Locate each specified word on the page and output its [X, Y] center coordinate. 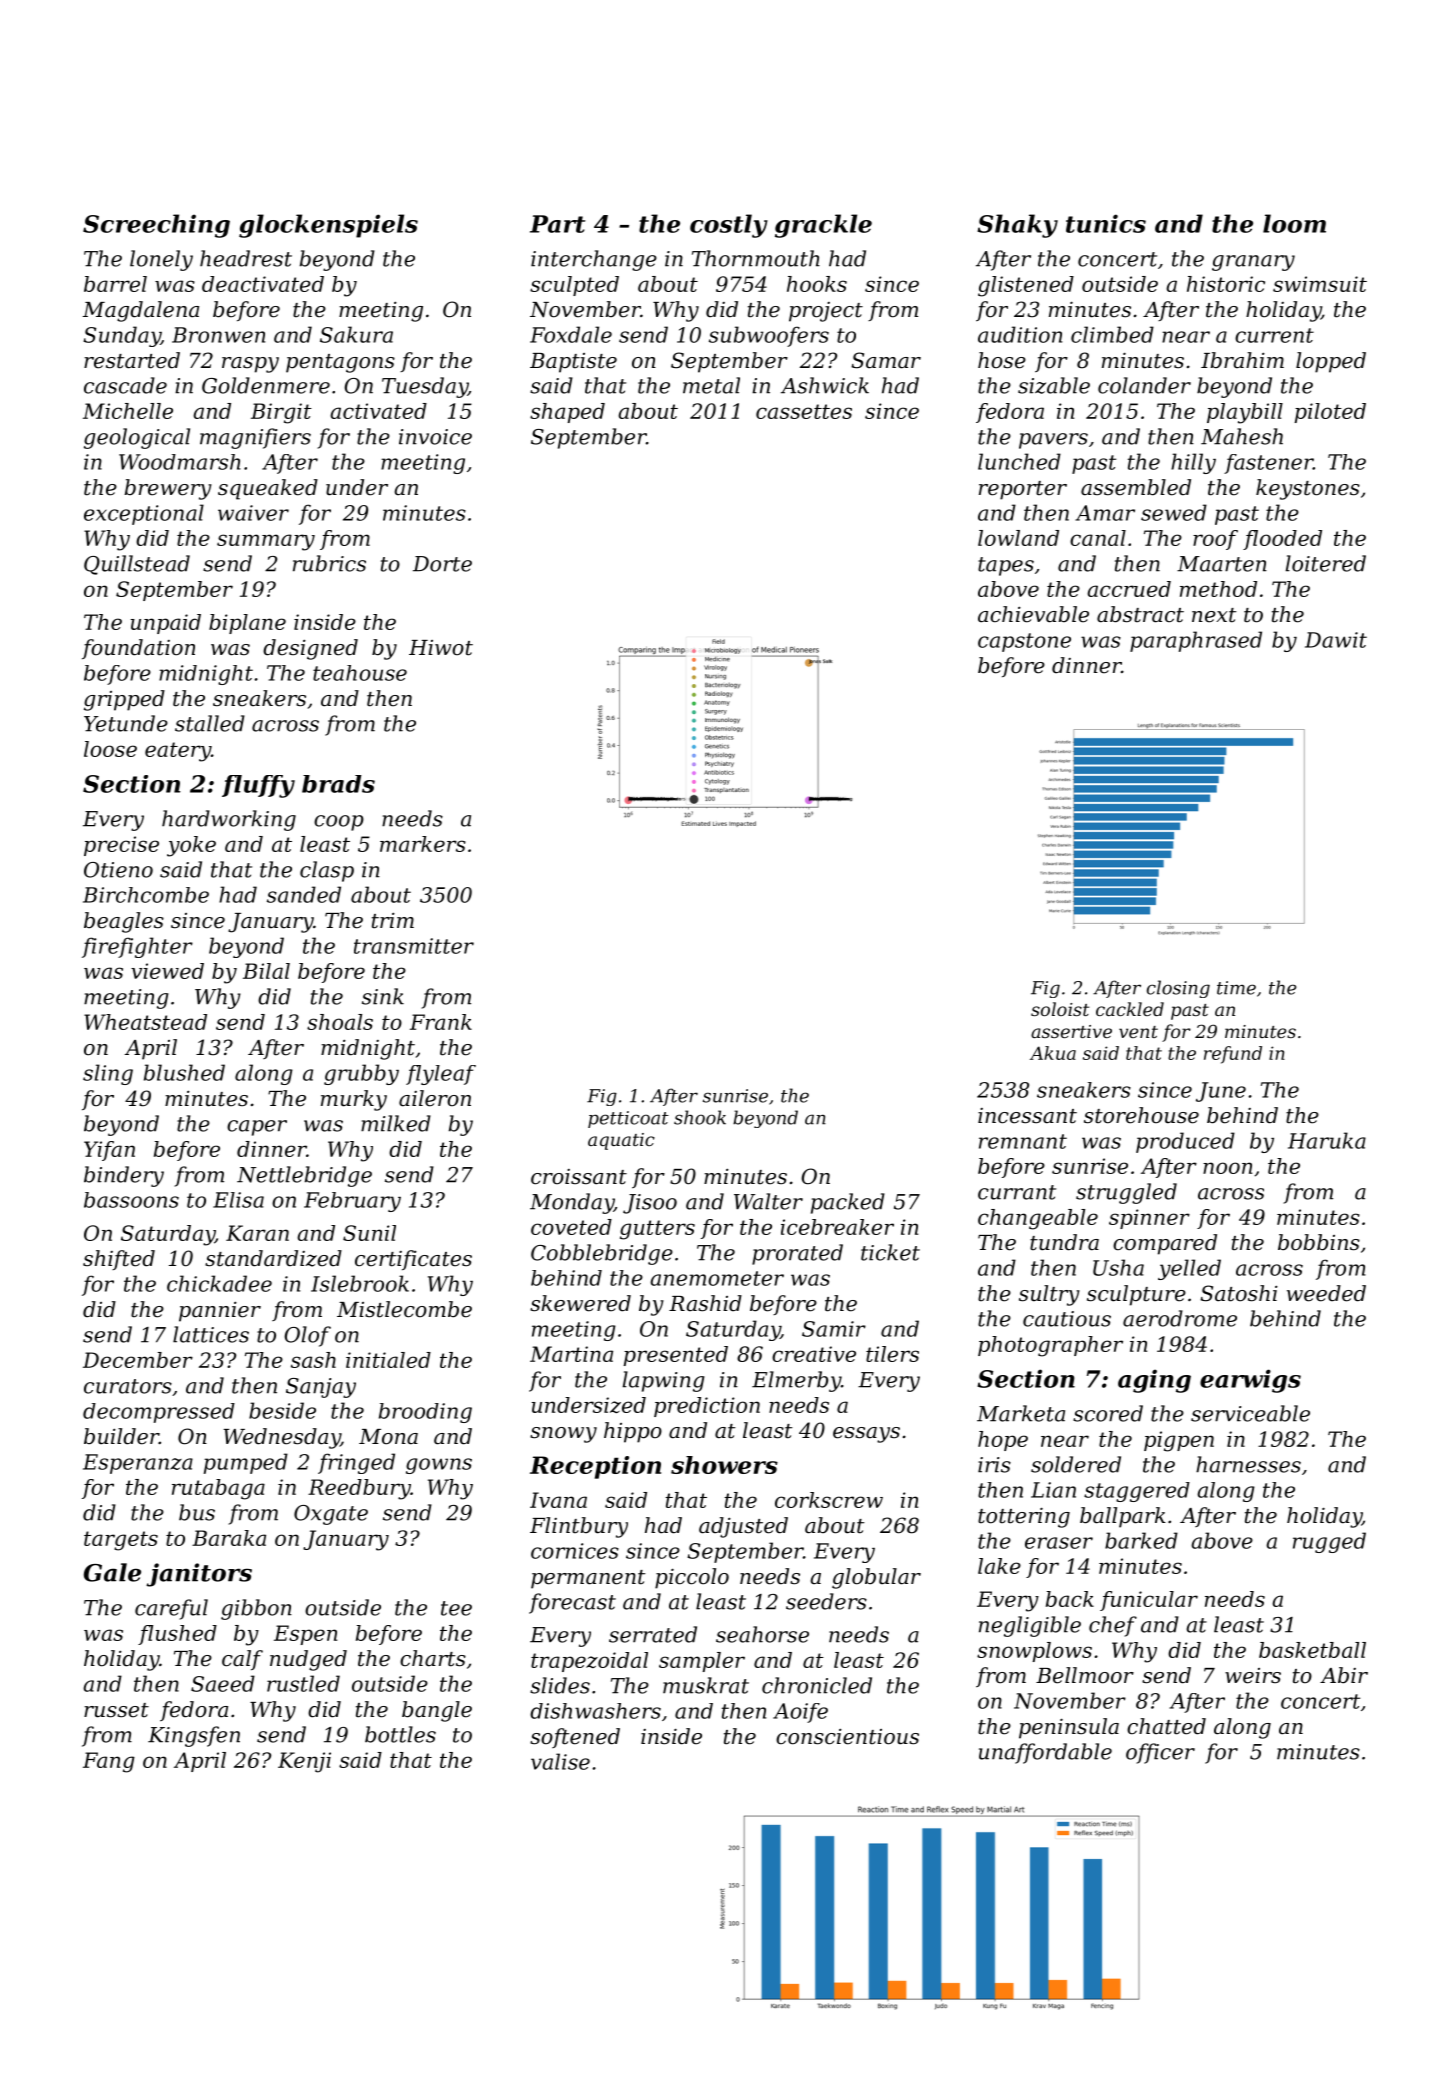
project [826, 312]
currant [1017, 1192]
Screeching [156, 226]
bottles [400, 1734]
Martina [571, 1354]
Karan [257, 1233]
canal [1098, 538]
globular [876, 1578]
